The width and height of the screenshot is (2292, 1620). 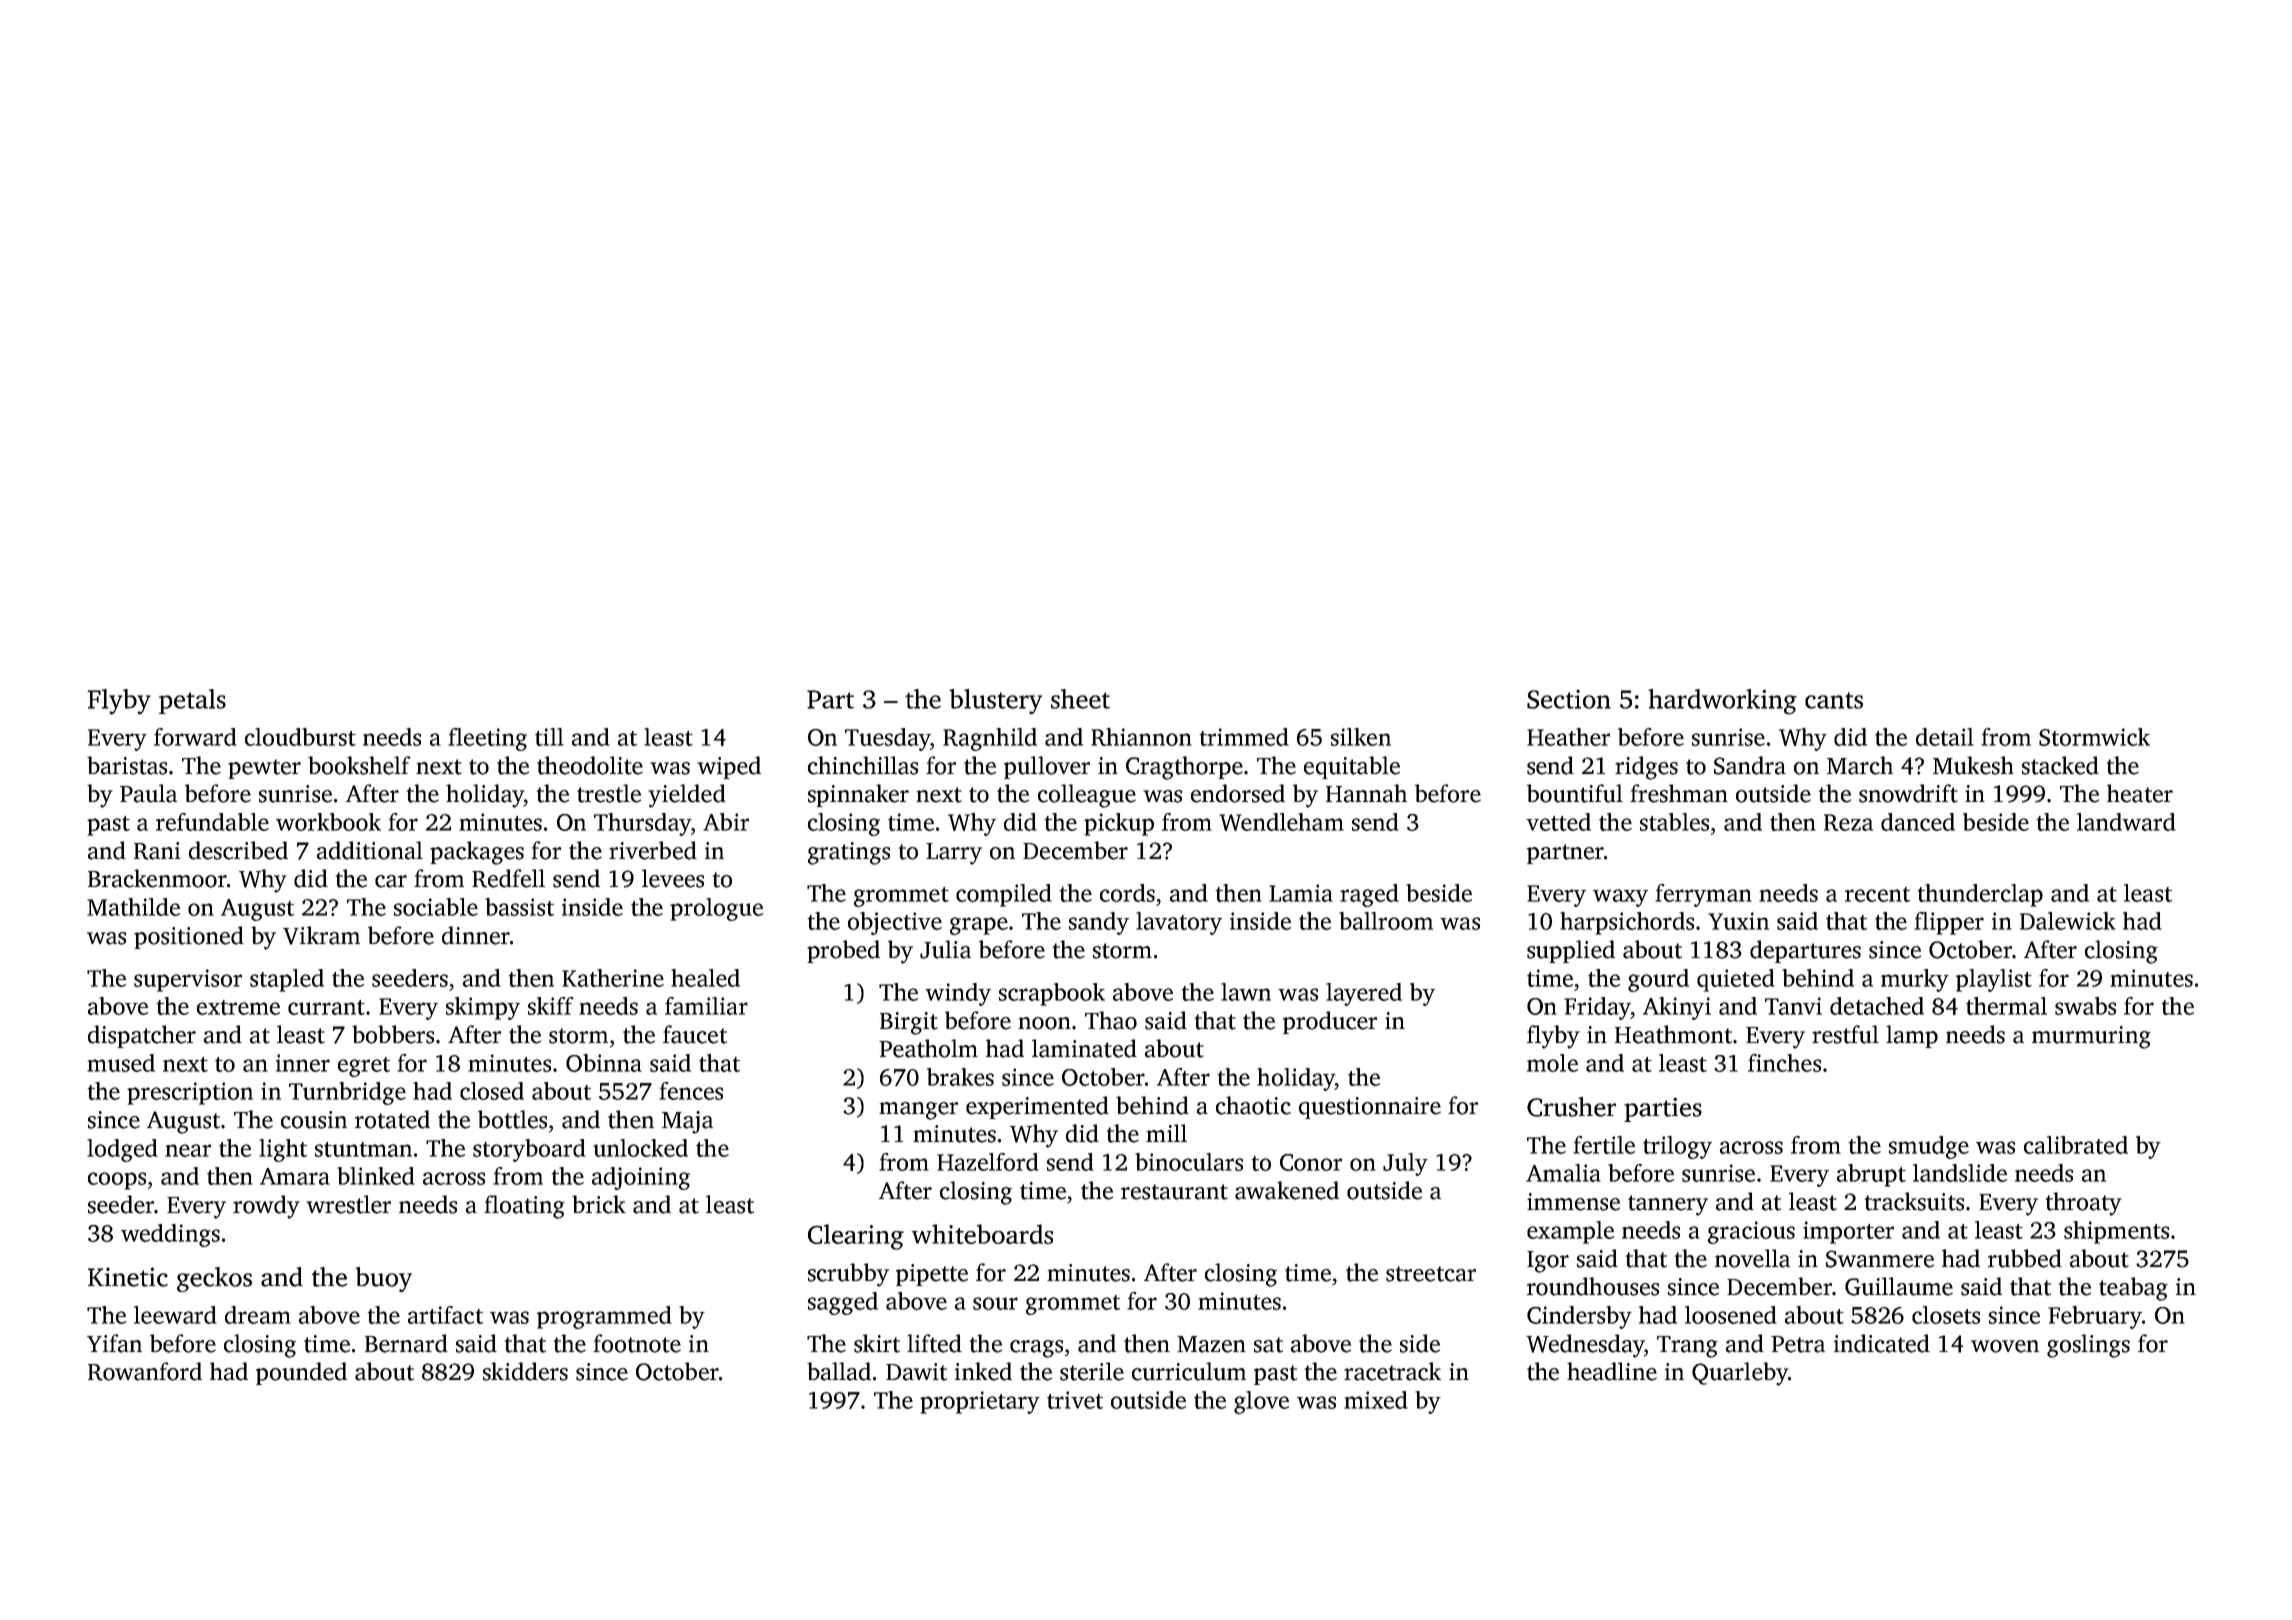 I want to click on ferryman, so click(x=1703, y=895).
